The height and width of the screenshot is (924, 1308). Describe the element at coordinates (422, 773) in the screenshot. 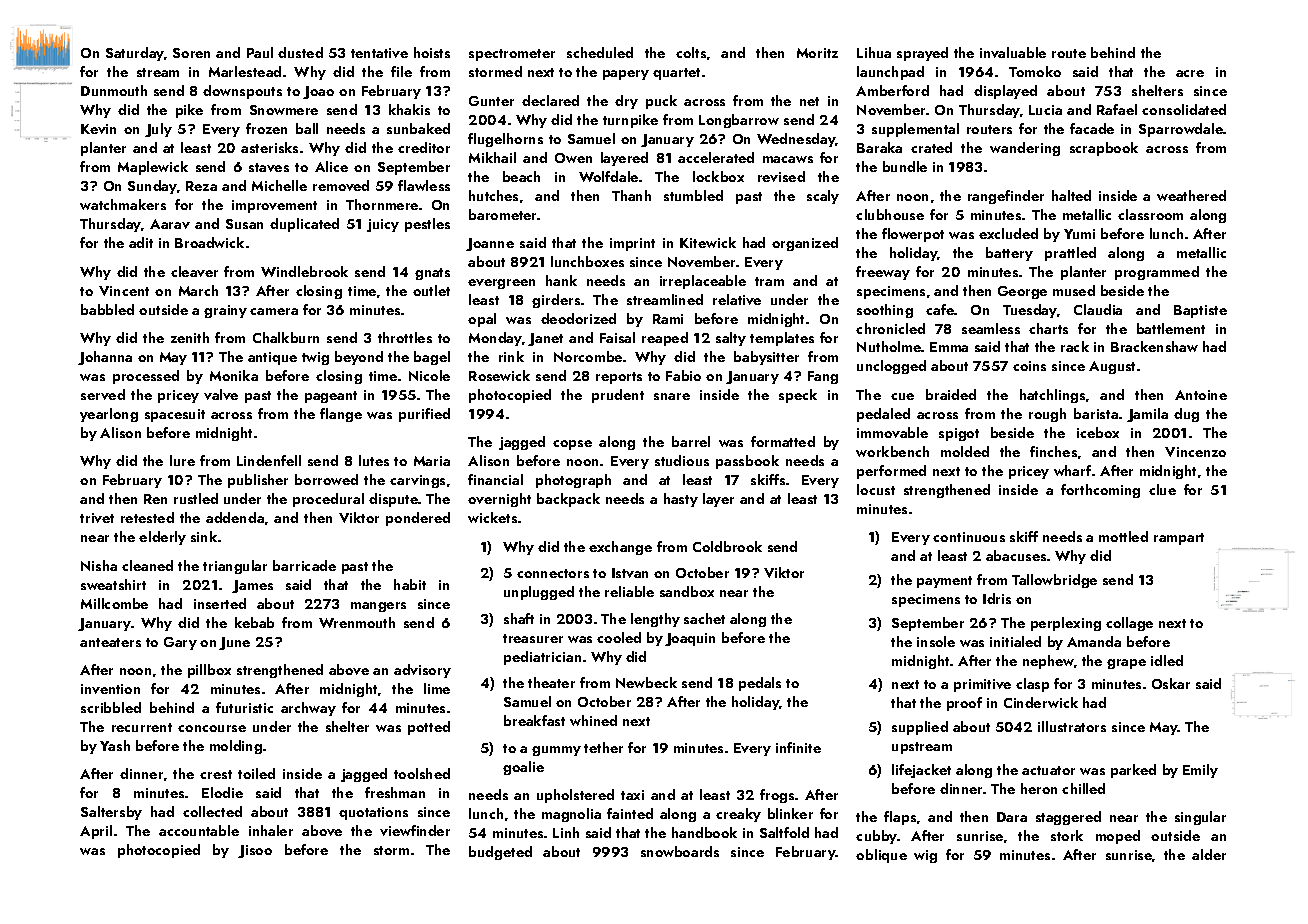

I see `toolshed` at that location.
